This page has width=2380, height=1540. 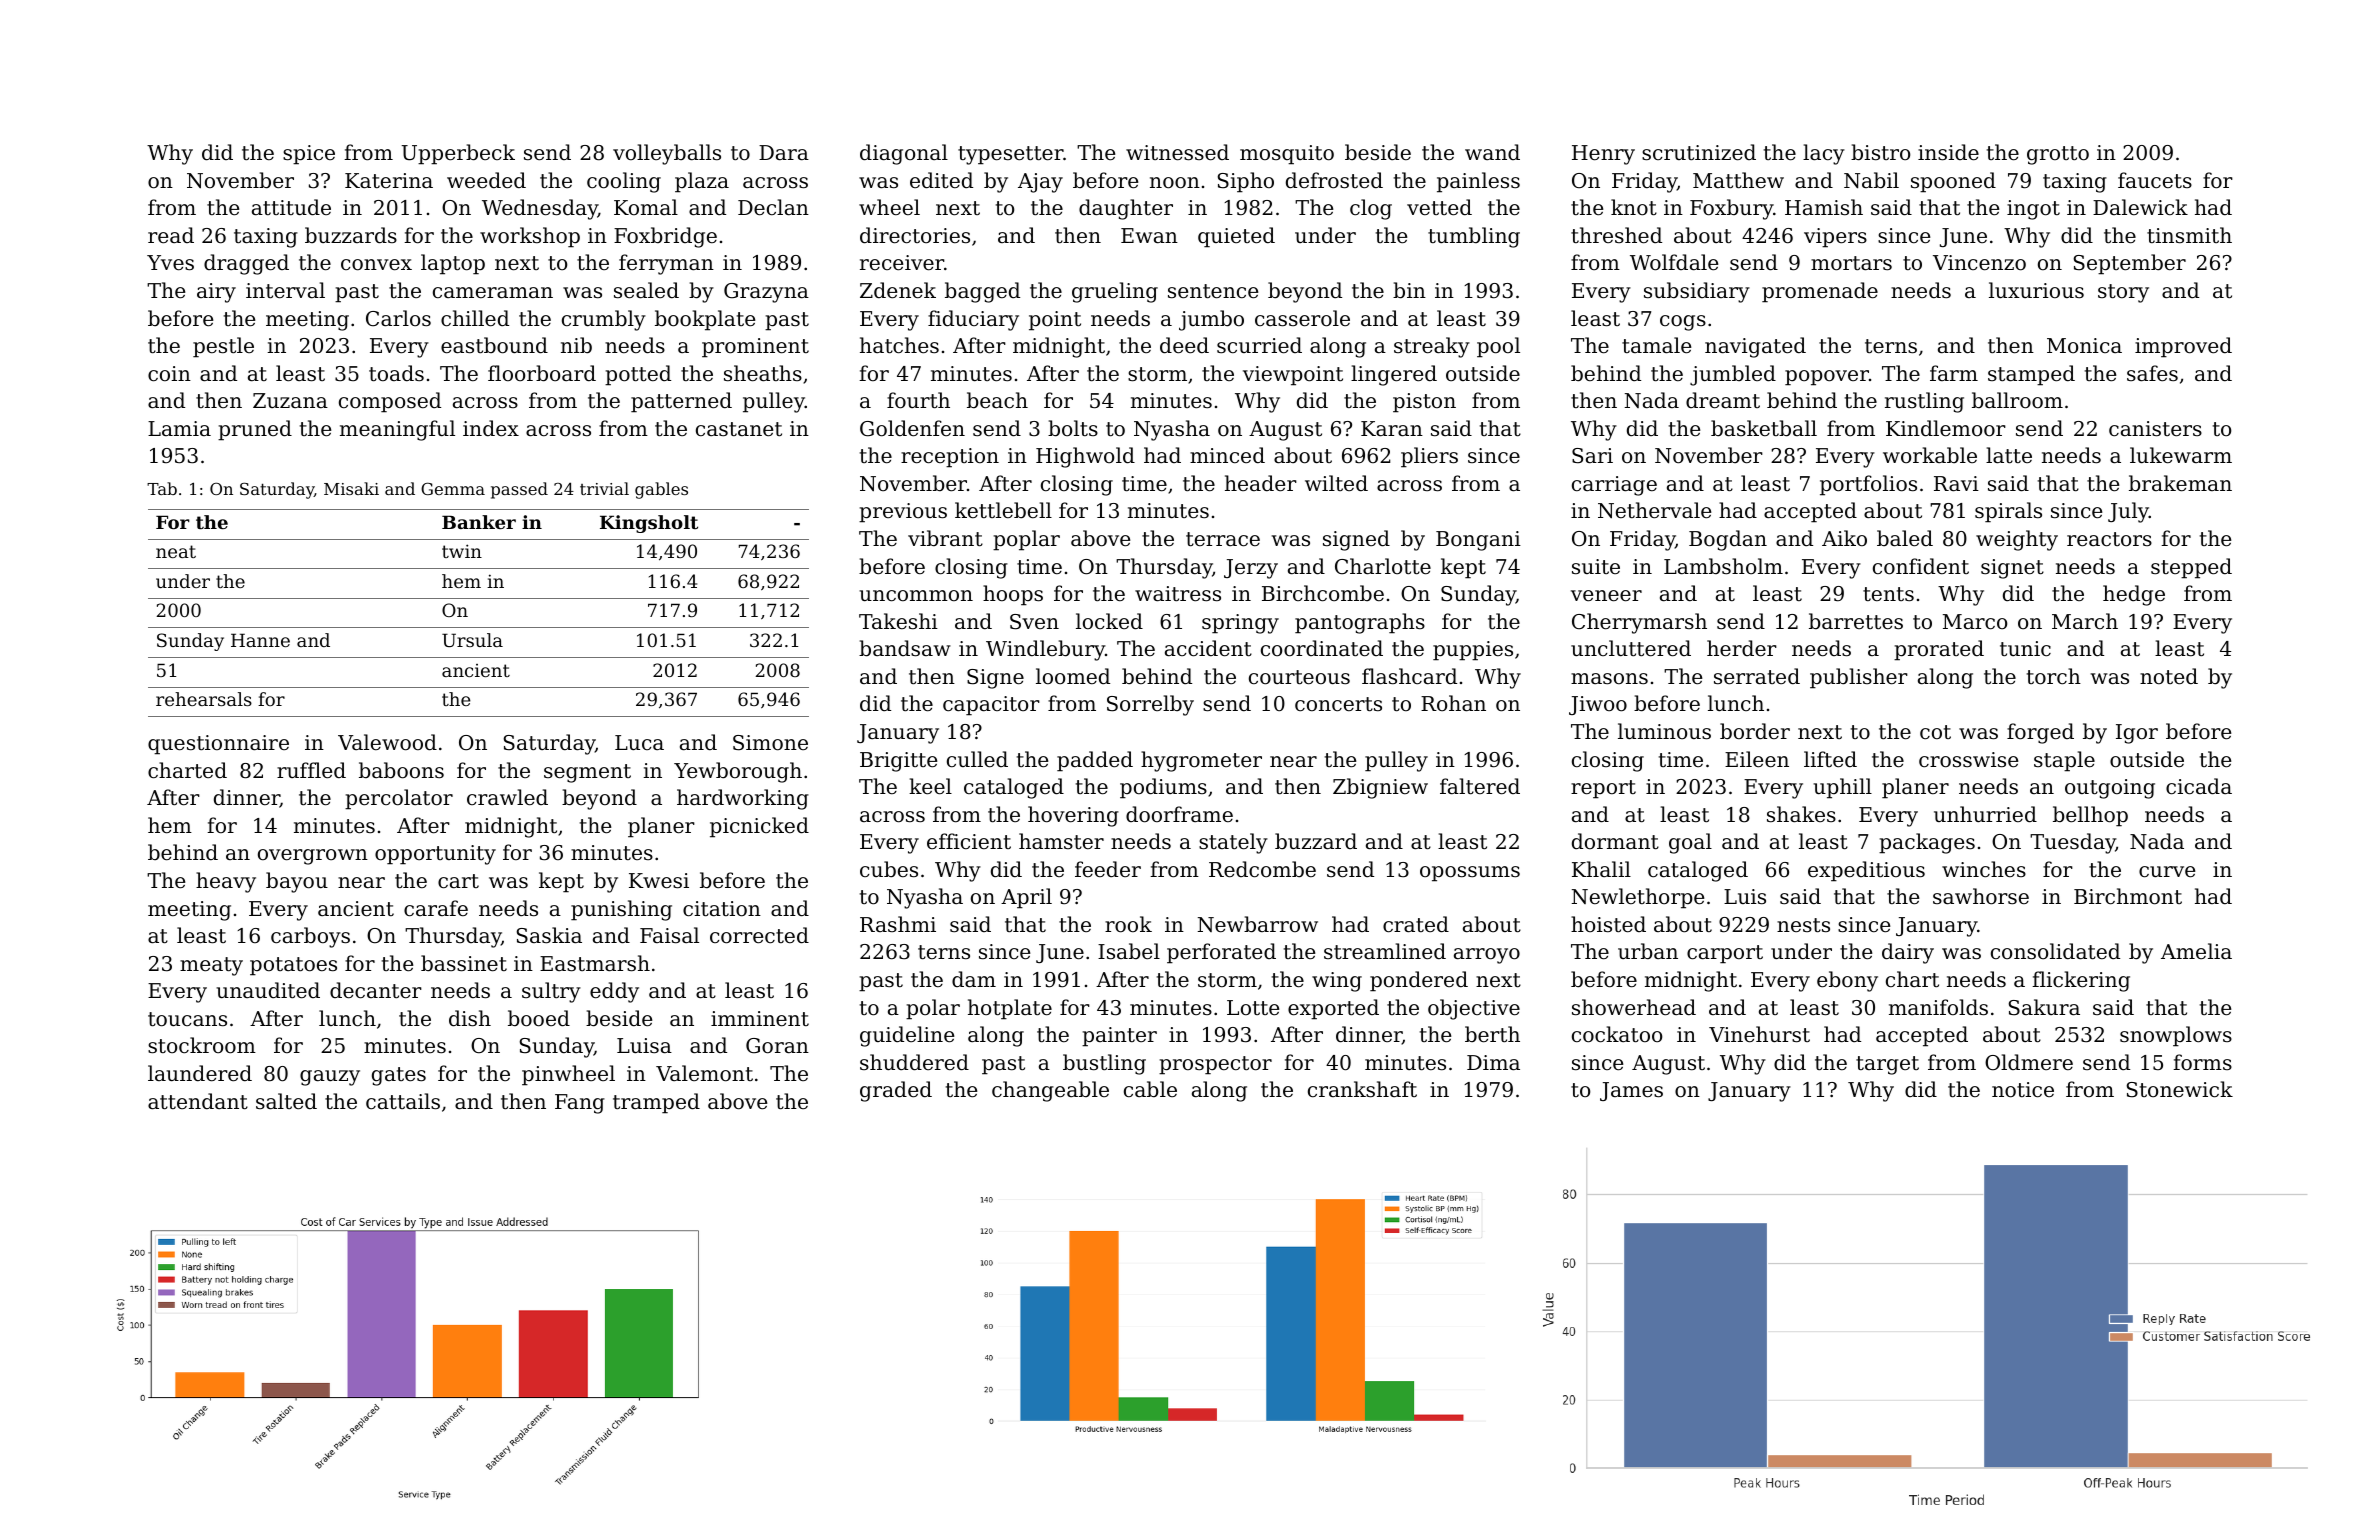 I want to click on carboys, so click(x=310, y=937).
